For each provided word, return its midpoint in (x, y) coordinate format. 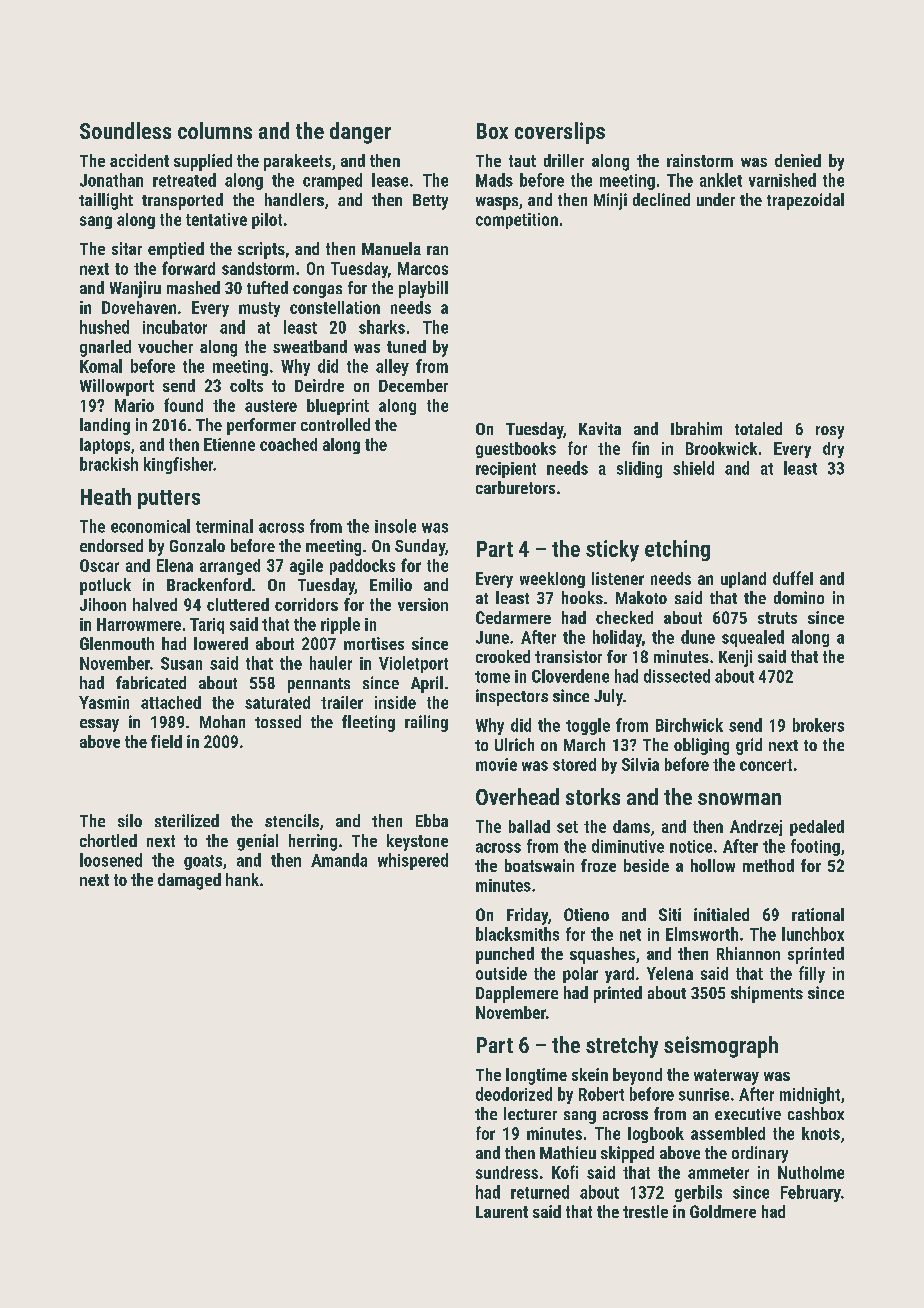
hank (242, 879)
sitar (127, 248)
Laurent (502, 1212)
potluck (105, 586)
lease (390, 180)
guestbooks (516, 450)
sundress (507, 1172)
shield (693, 468)
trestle (645, 1211)
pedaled (817, 828)
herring (313, 842)
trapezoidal (805, 201)
